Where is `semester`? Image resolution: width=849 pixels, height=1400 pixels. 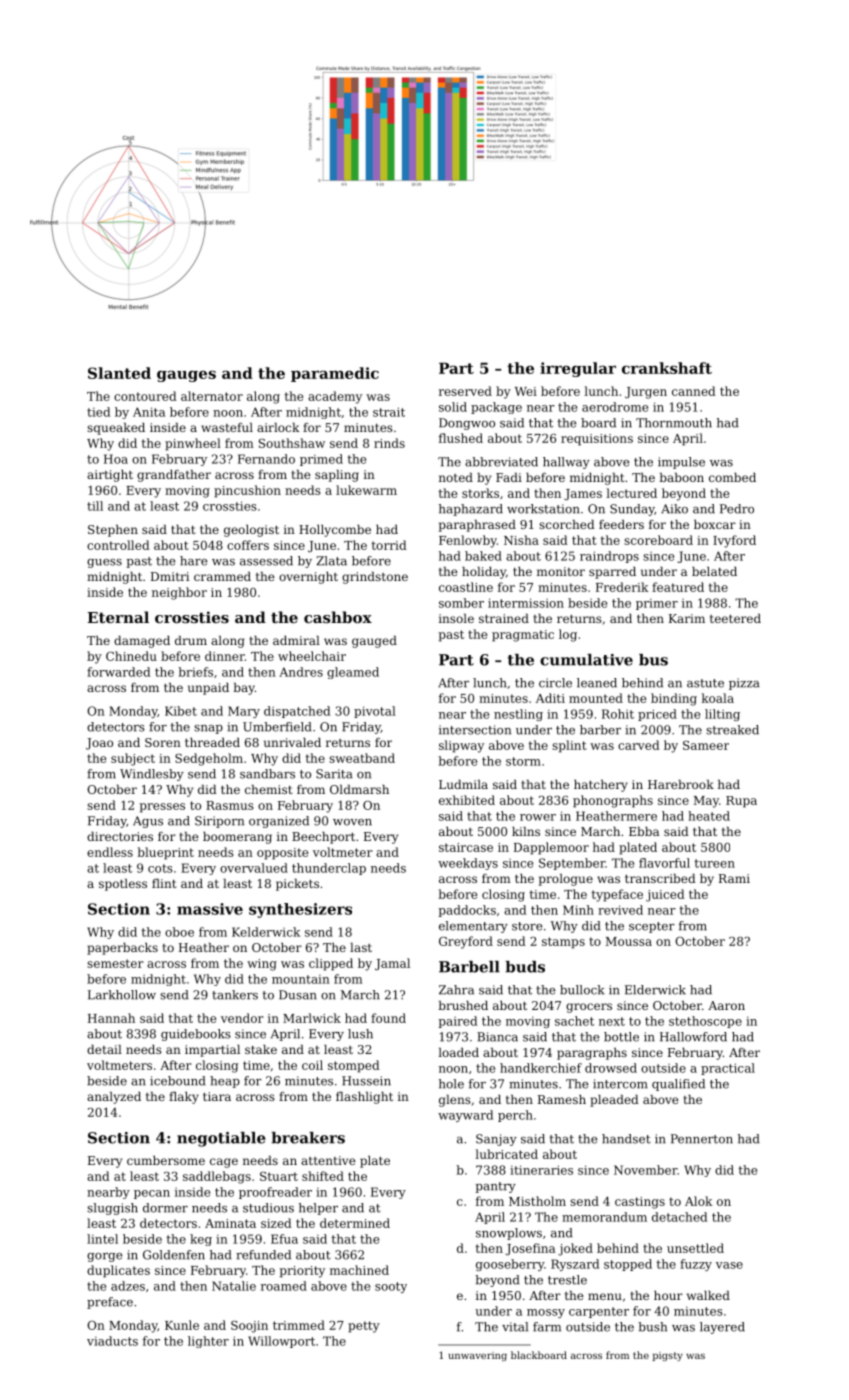 semester is located at coordinates (115, 963).
